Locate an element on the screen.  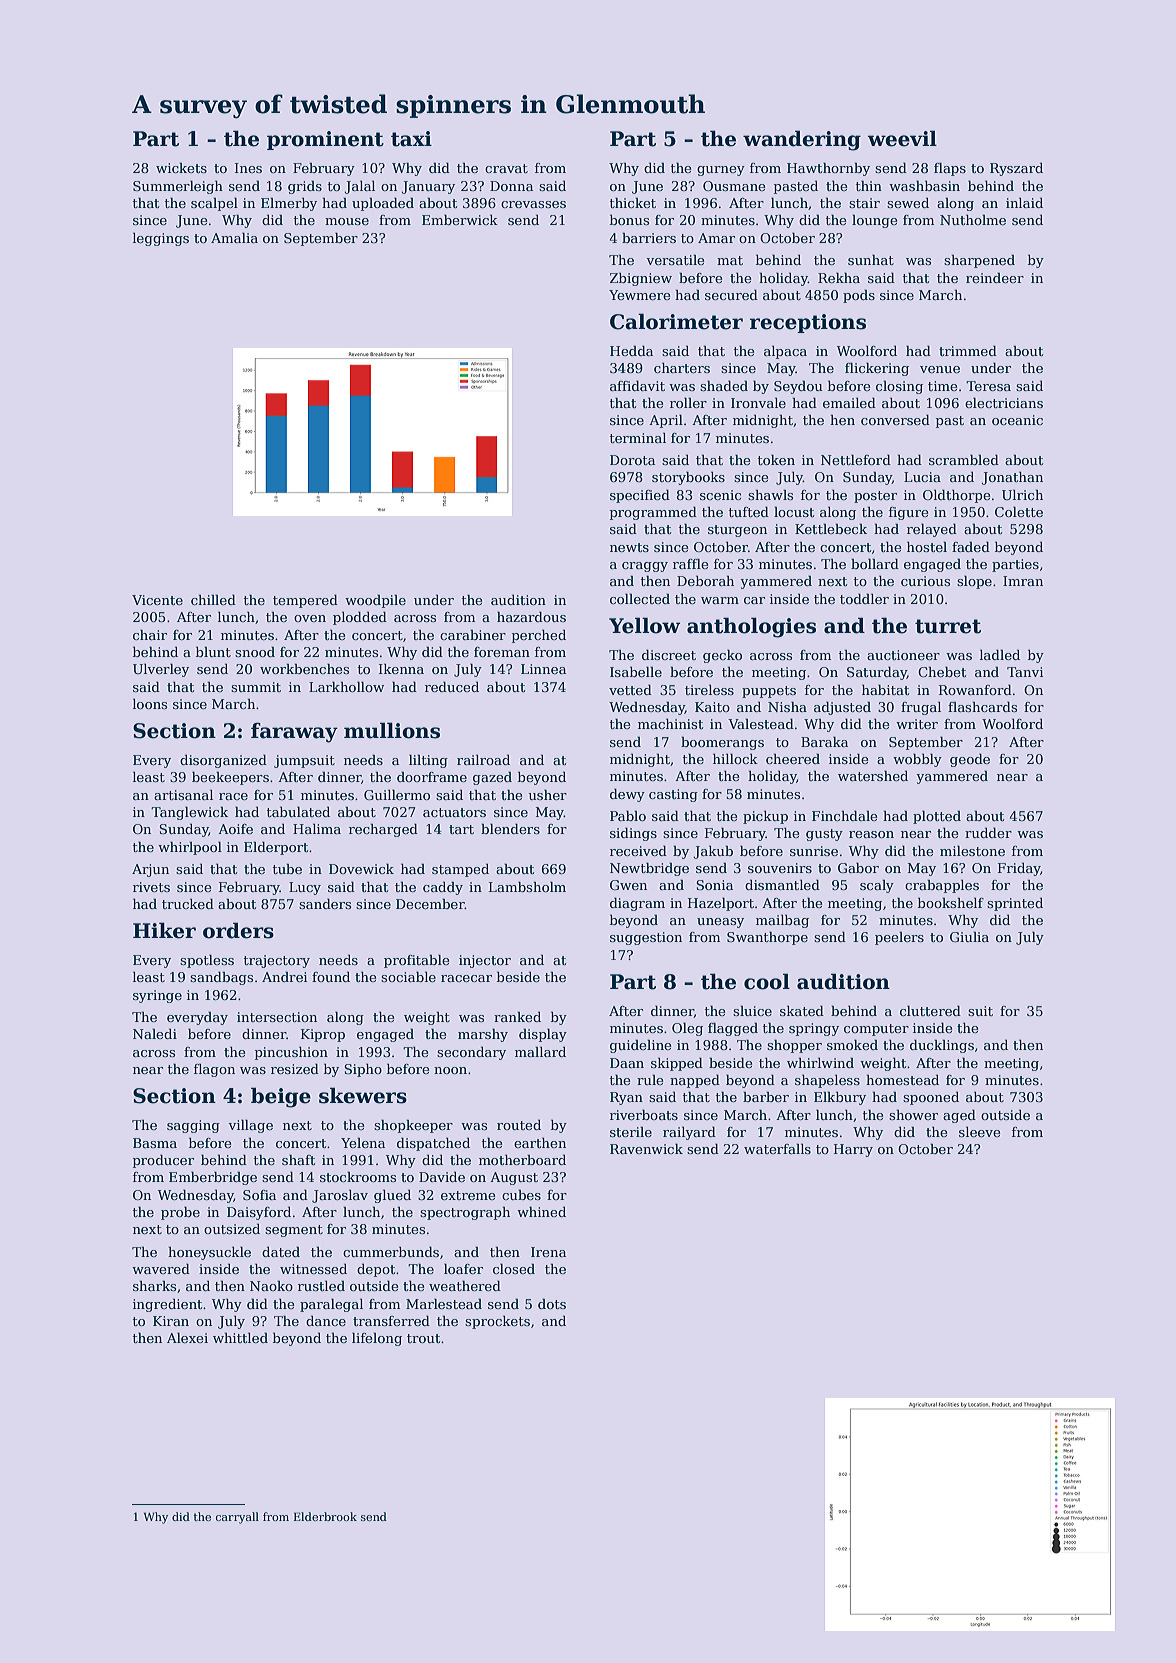
Harry is located at coordinates (853, 1150).
